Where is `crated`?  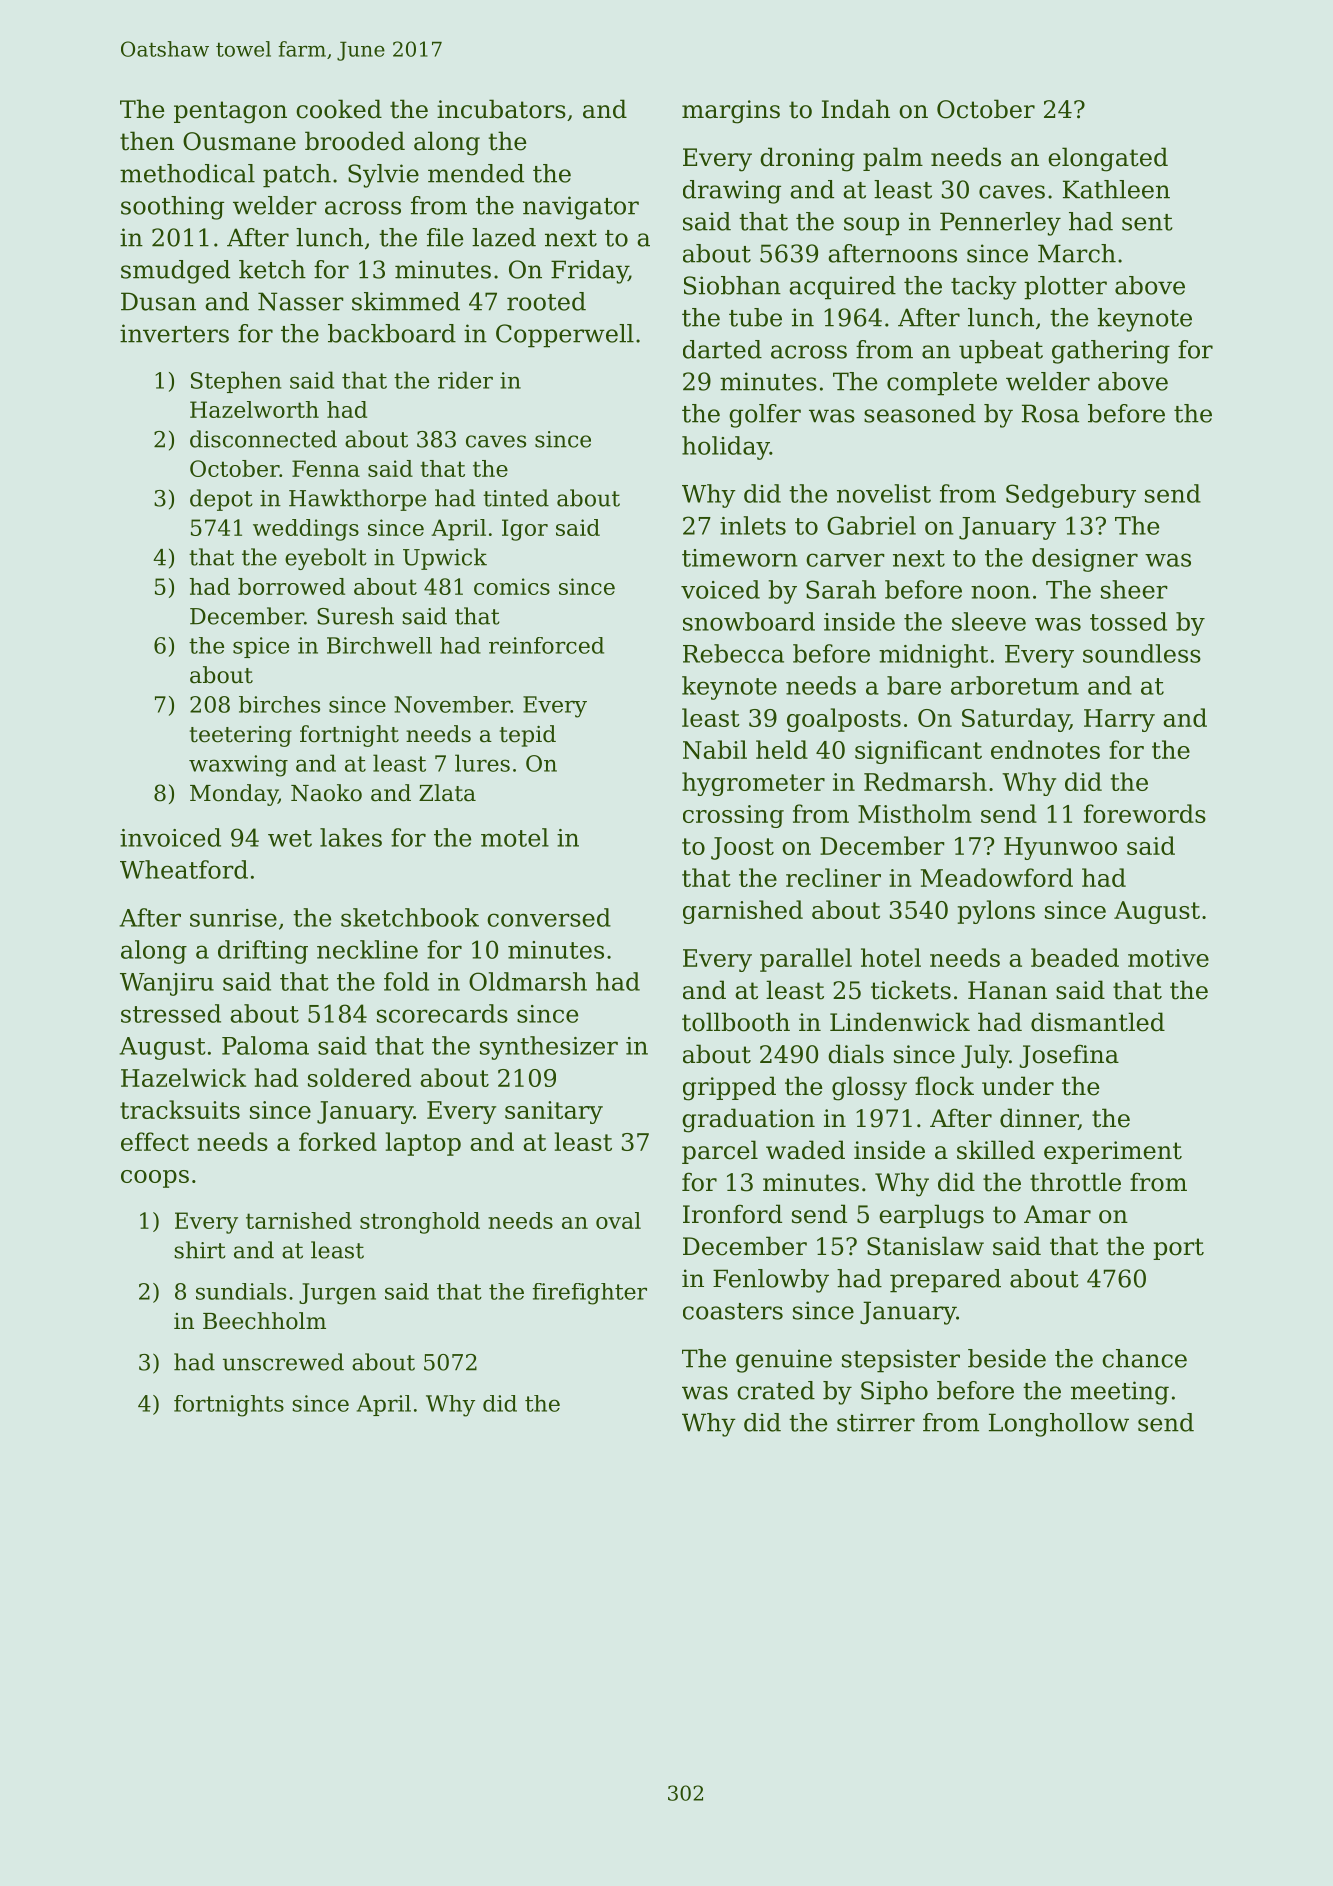
crated is located at coordinates (776, 1390).
